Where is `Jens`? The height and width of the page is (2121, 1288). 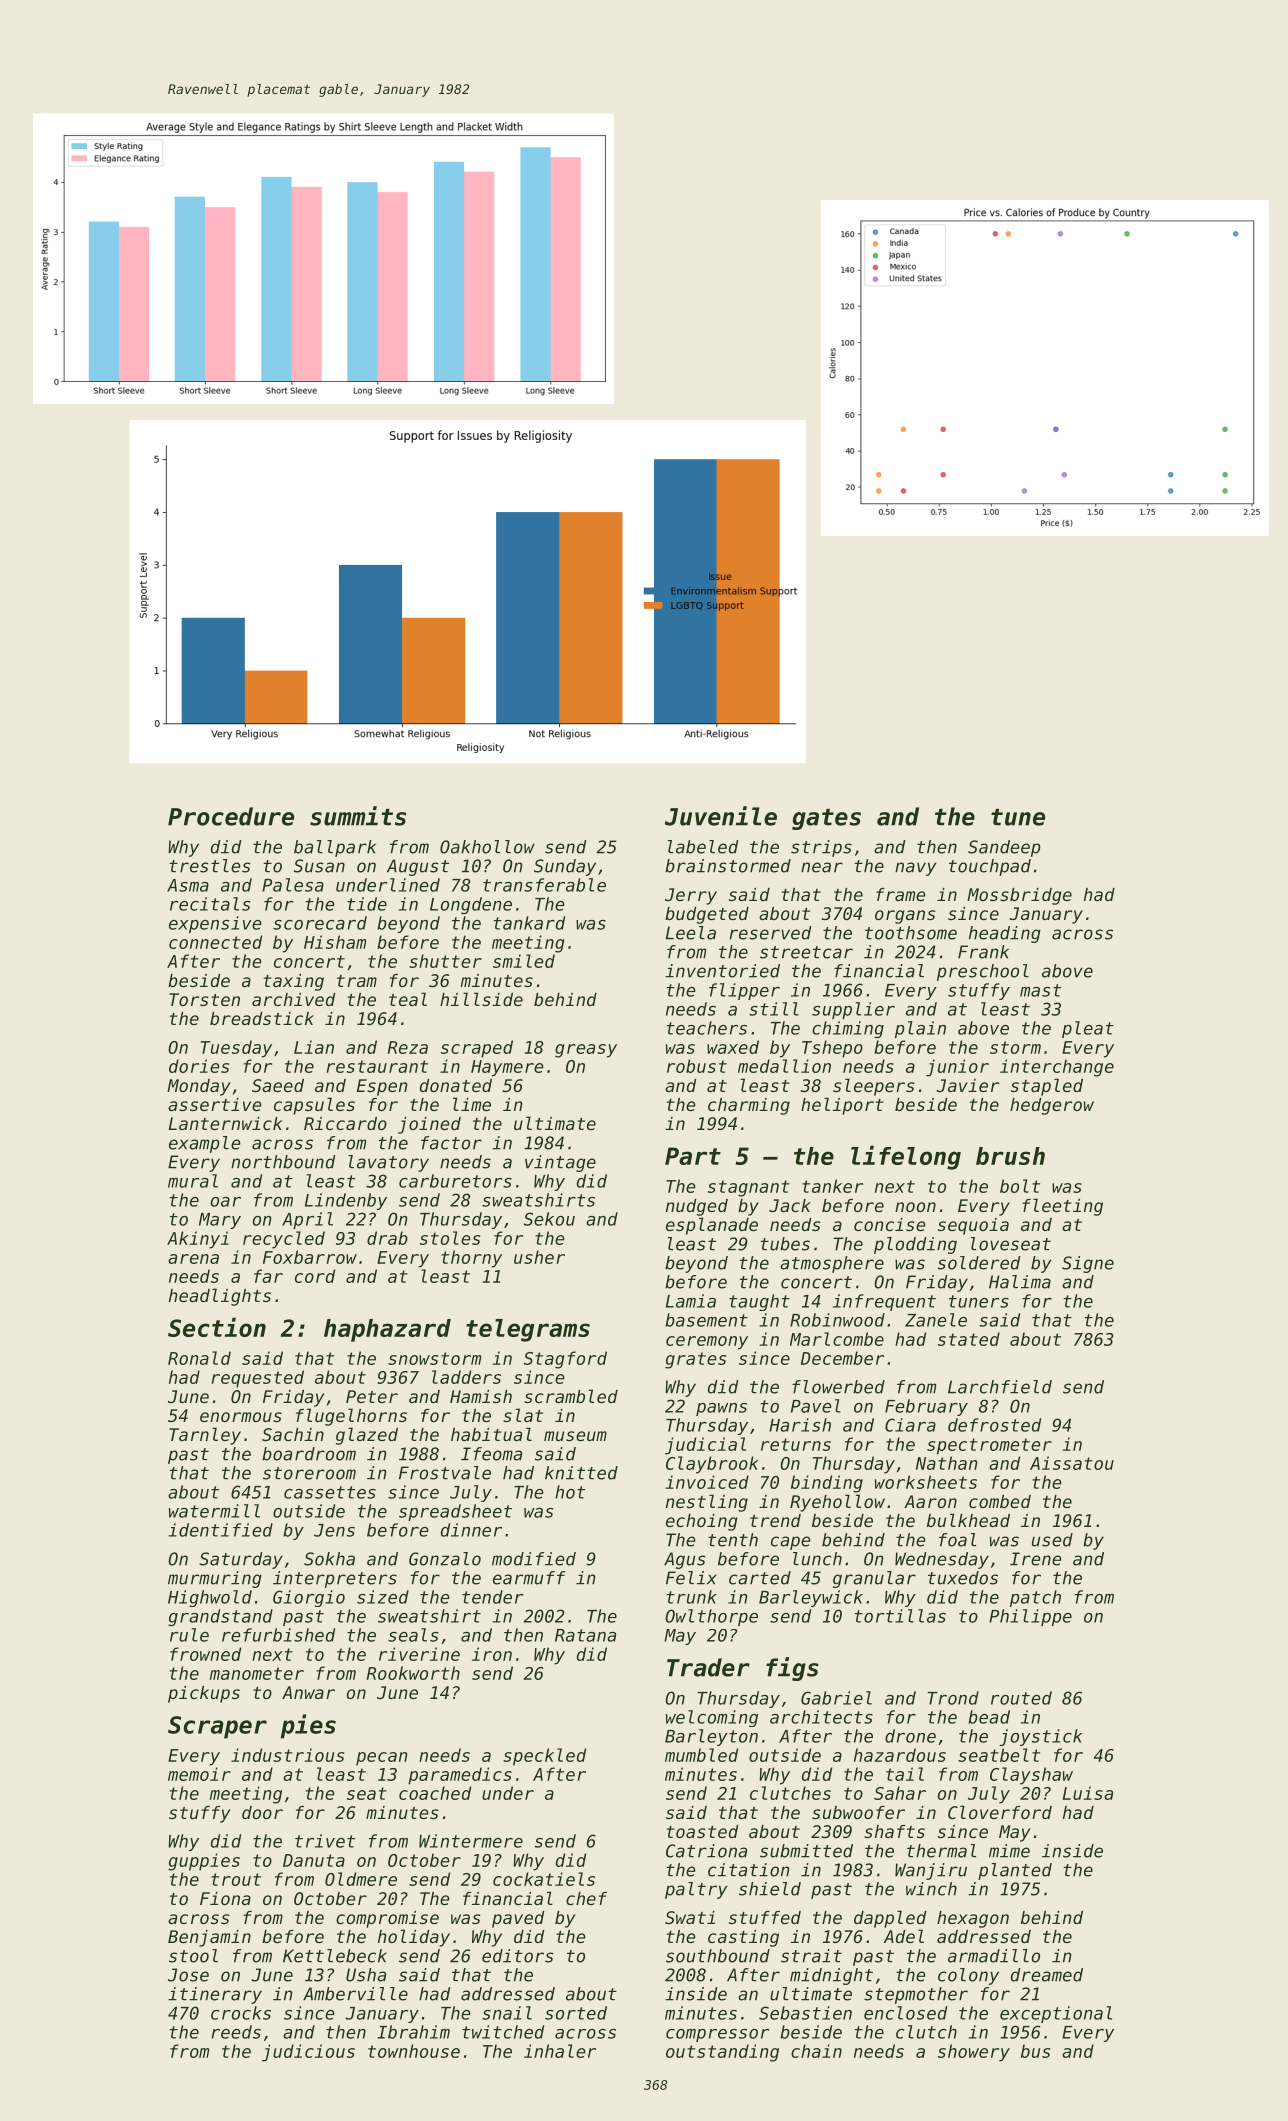 Jens is located at coordinates (334, 1530).
